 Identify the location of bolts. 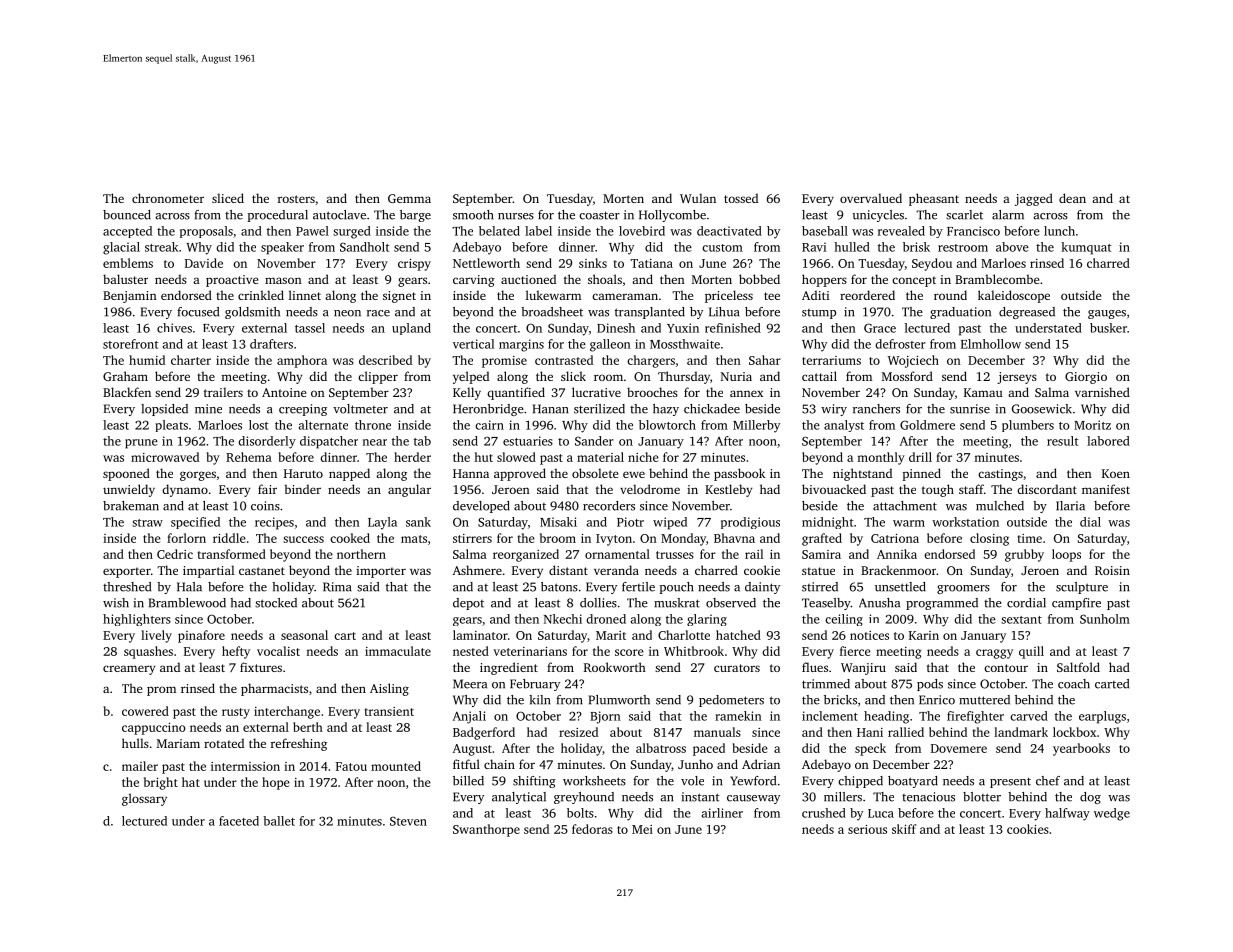
(580, 813).
